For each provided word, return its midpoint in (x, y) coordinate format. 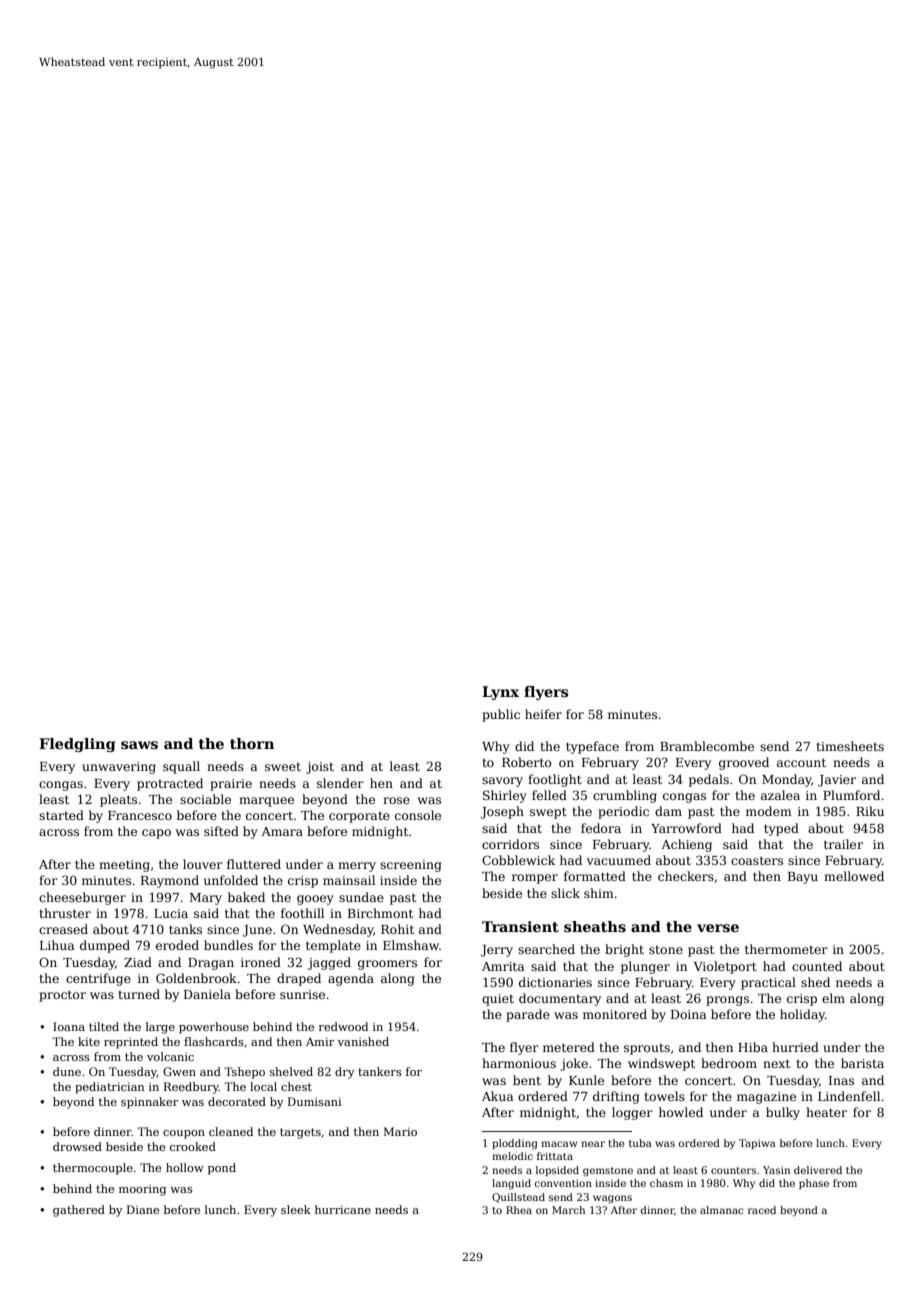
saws (139, 745)
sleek (296, 1209)
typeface (592, 747)
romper (535, 879)
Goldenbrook (196, 978)
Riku (870, 811)
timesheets (850, 746)
